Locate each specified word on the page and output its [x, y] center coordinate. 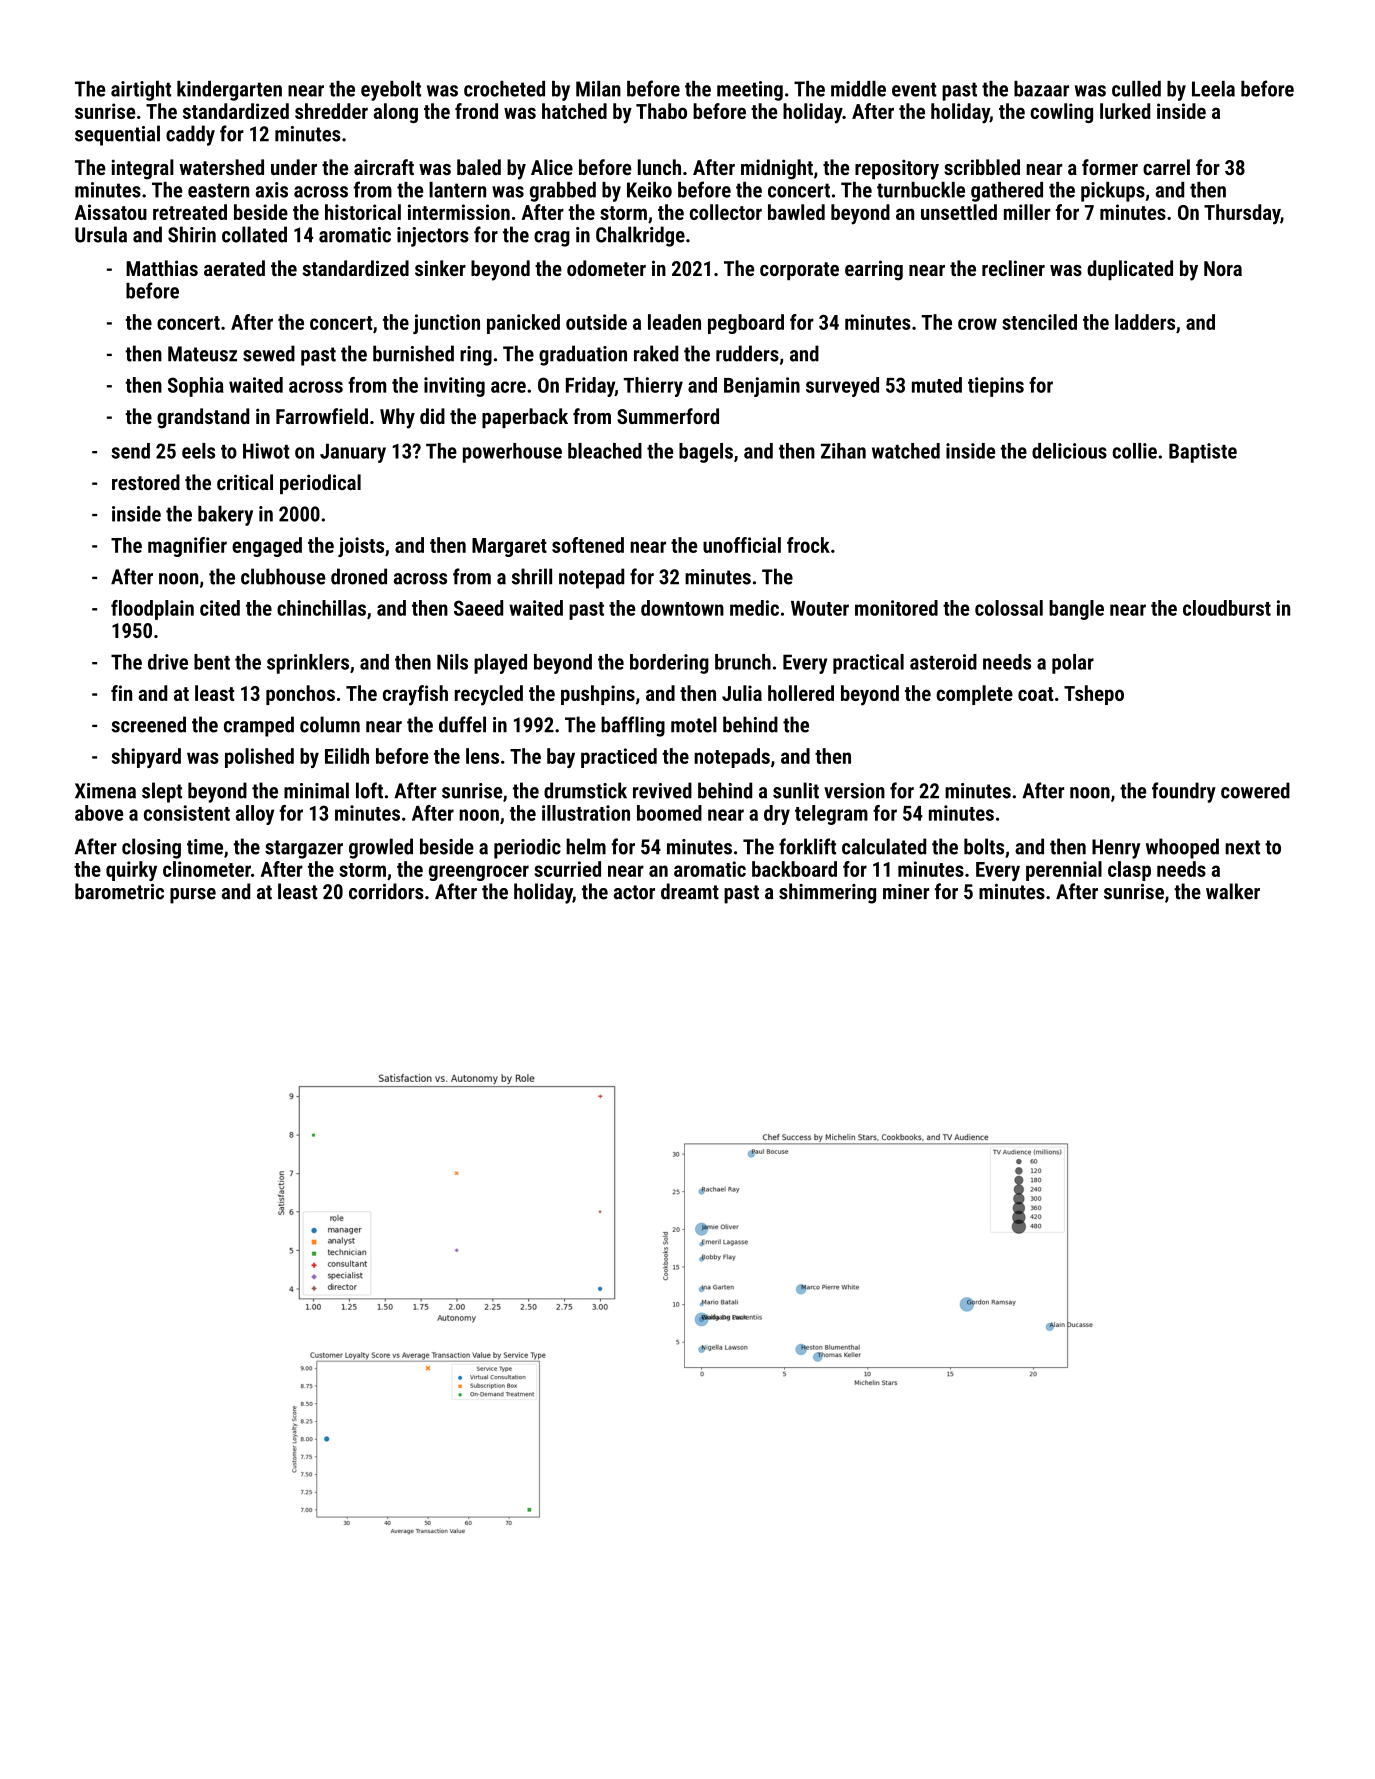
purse [193, 896]
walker [1233, 891]
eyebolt [391, 91]
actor [634, 892]
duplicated [1130, 270]
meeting [750, 91]
